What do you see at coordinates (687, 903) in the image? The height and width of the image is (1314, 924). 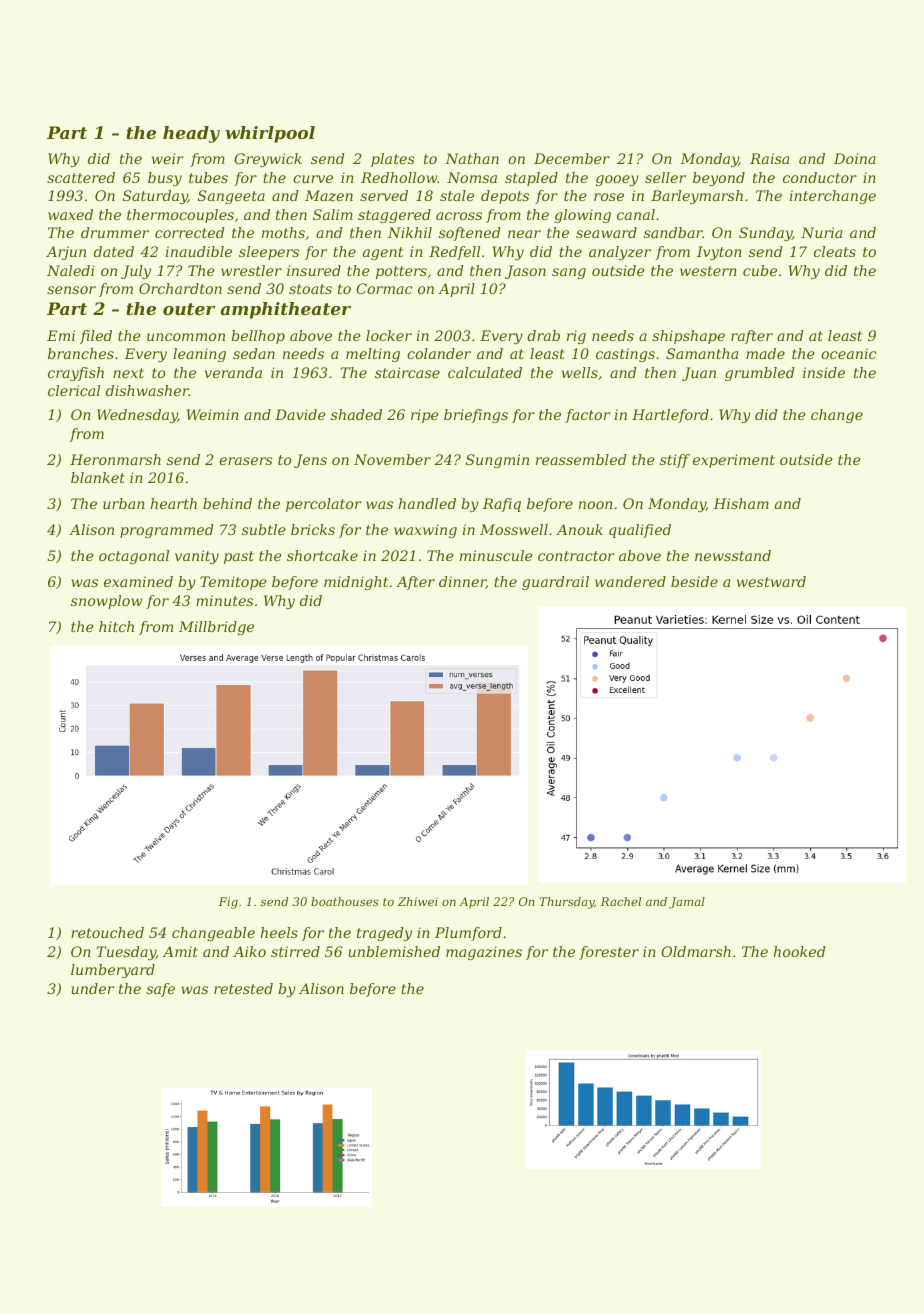 I see `Jamal` at bounding box center [687, 903].
